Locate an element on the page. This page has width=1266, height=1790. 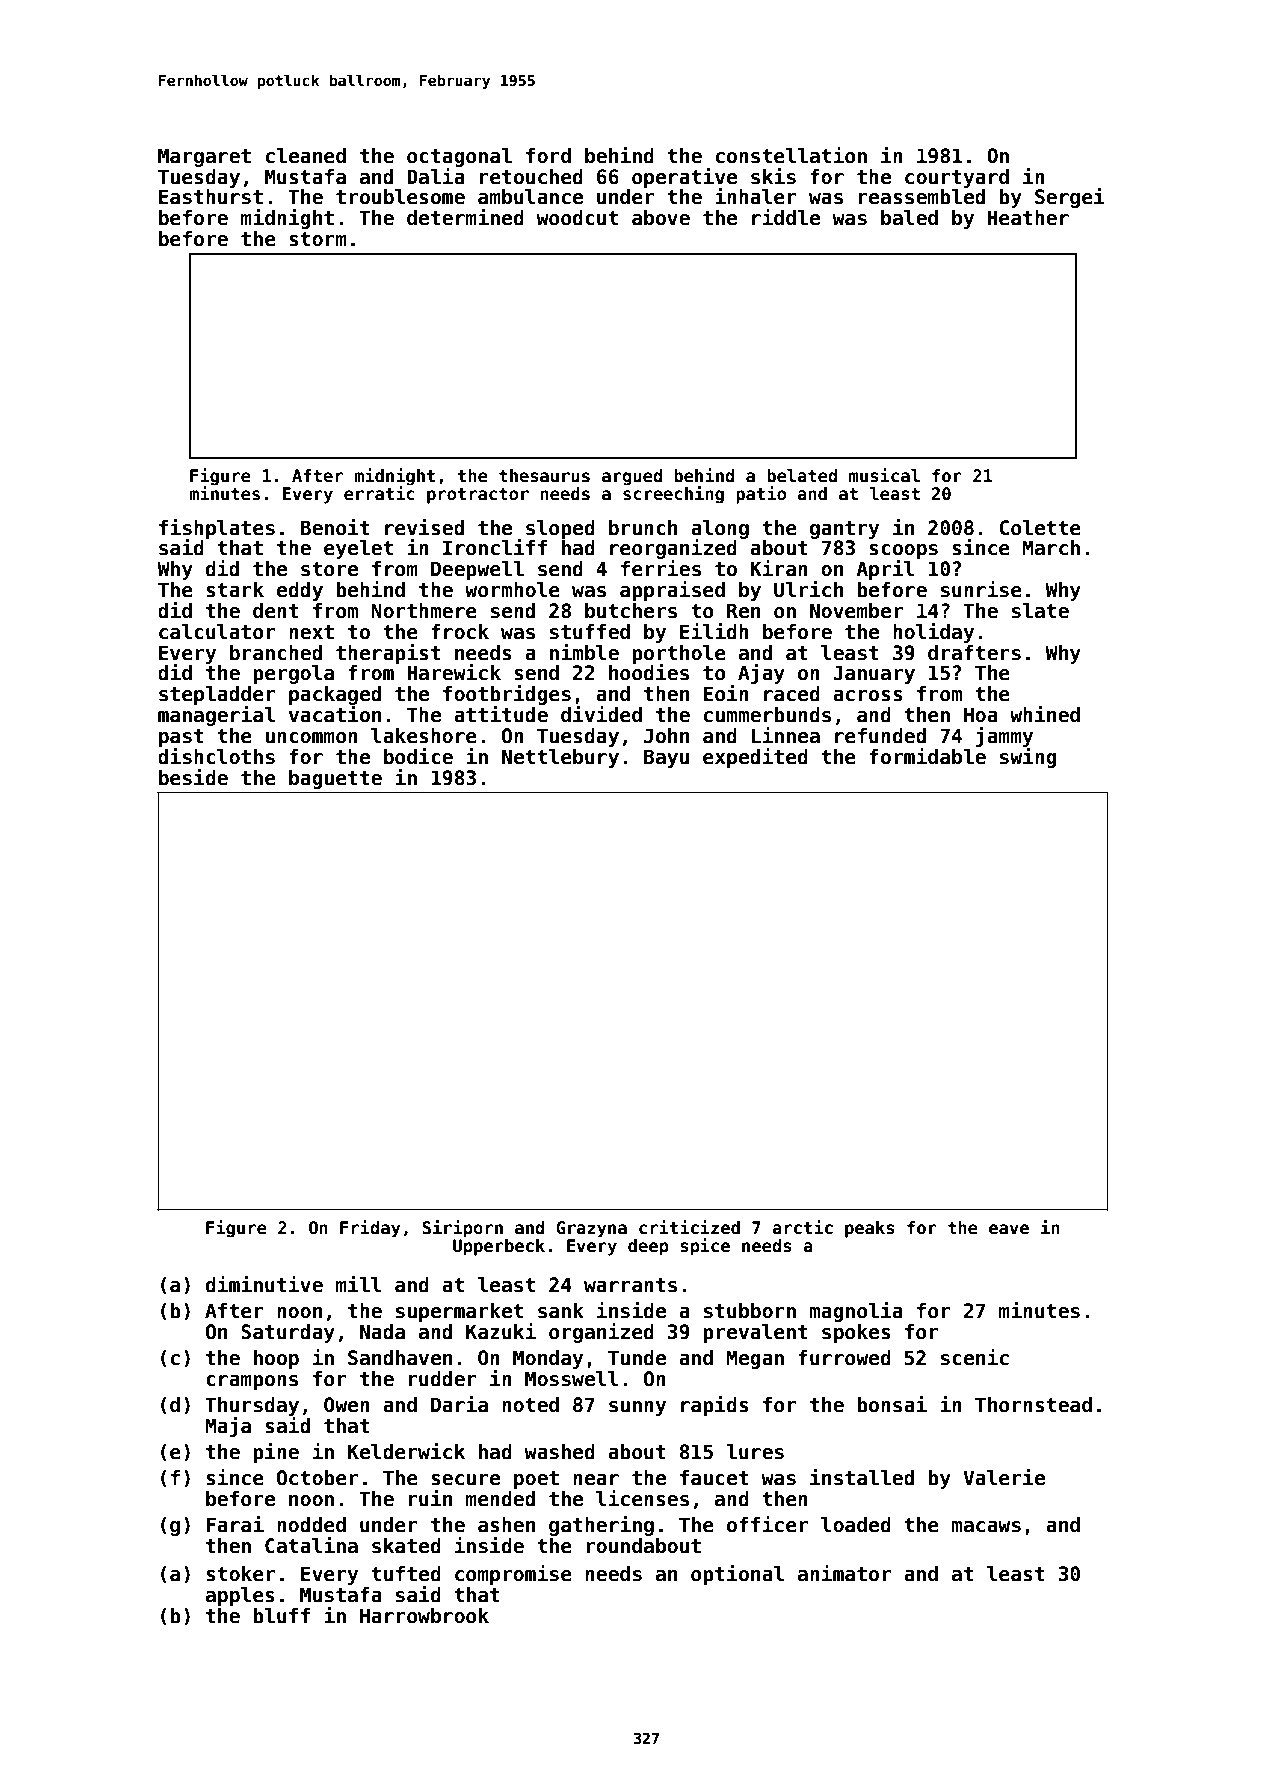
arctic is located at coordinates (802, 1227).
